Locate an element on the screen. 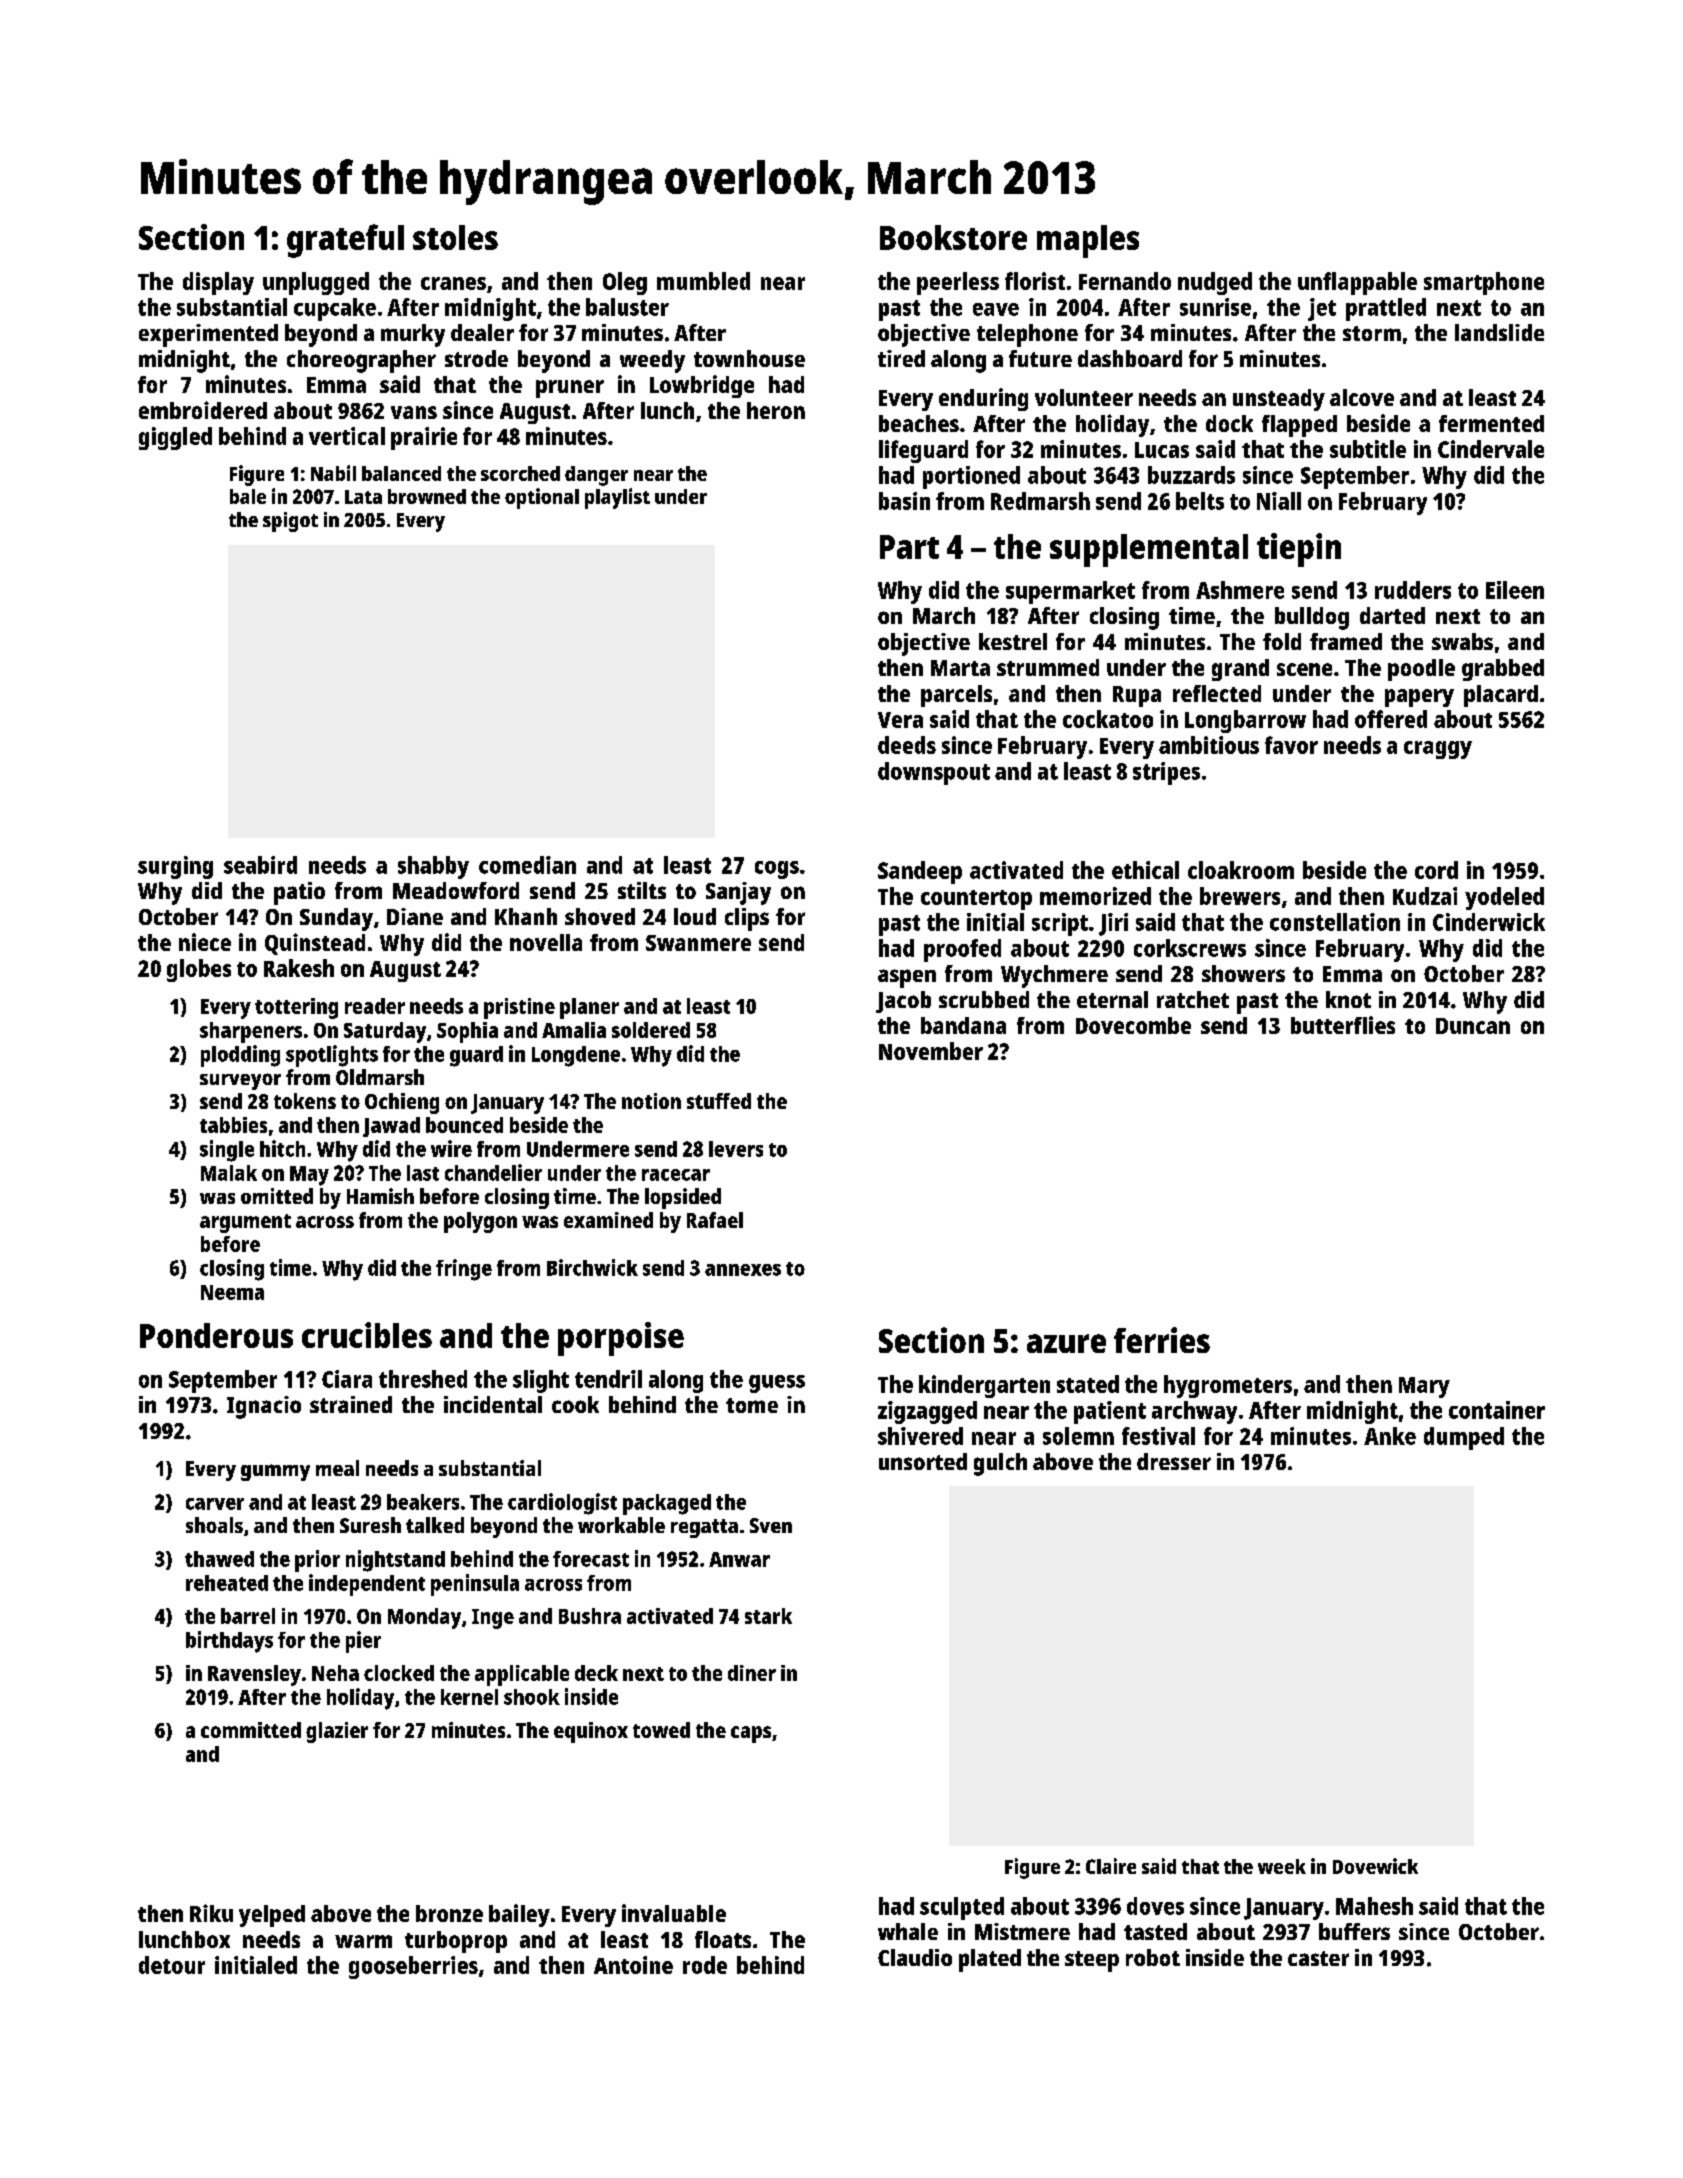 The height and width of the screenshot is (2178, 1683). sunrise is located at coordinates (1215, 307).
